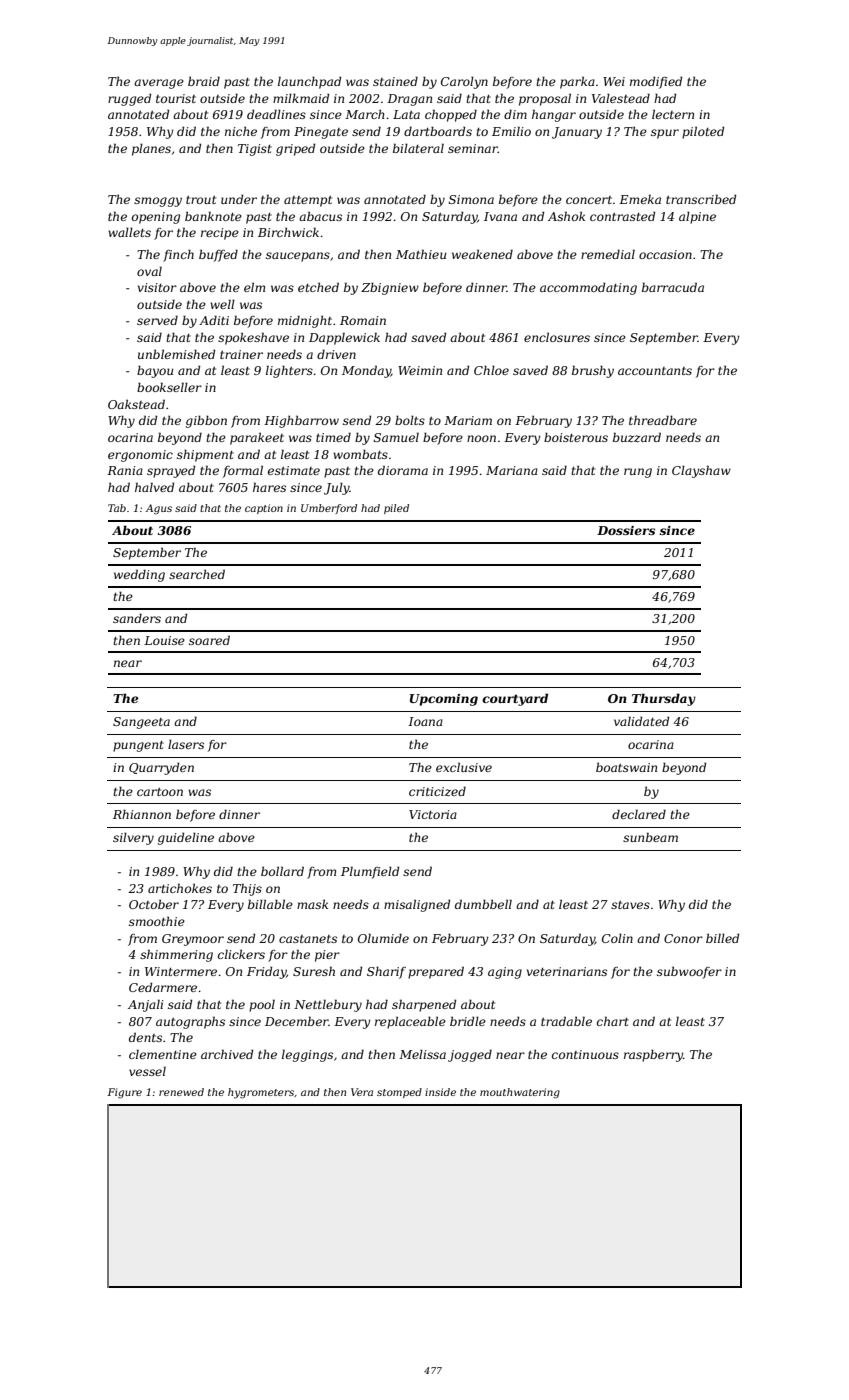 The image size is (849, 1400). I want to click on piloted, so click(703, 132).
